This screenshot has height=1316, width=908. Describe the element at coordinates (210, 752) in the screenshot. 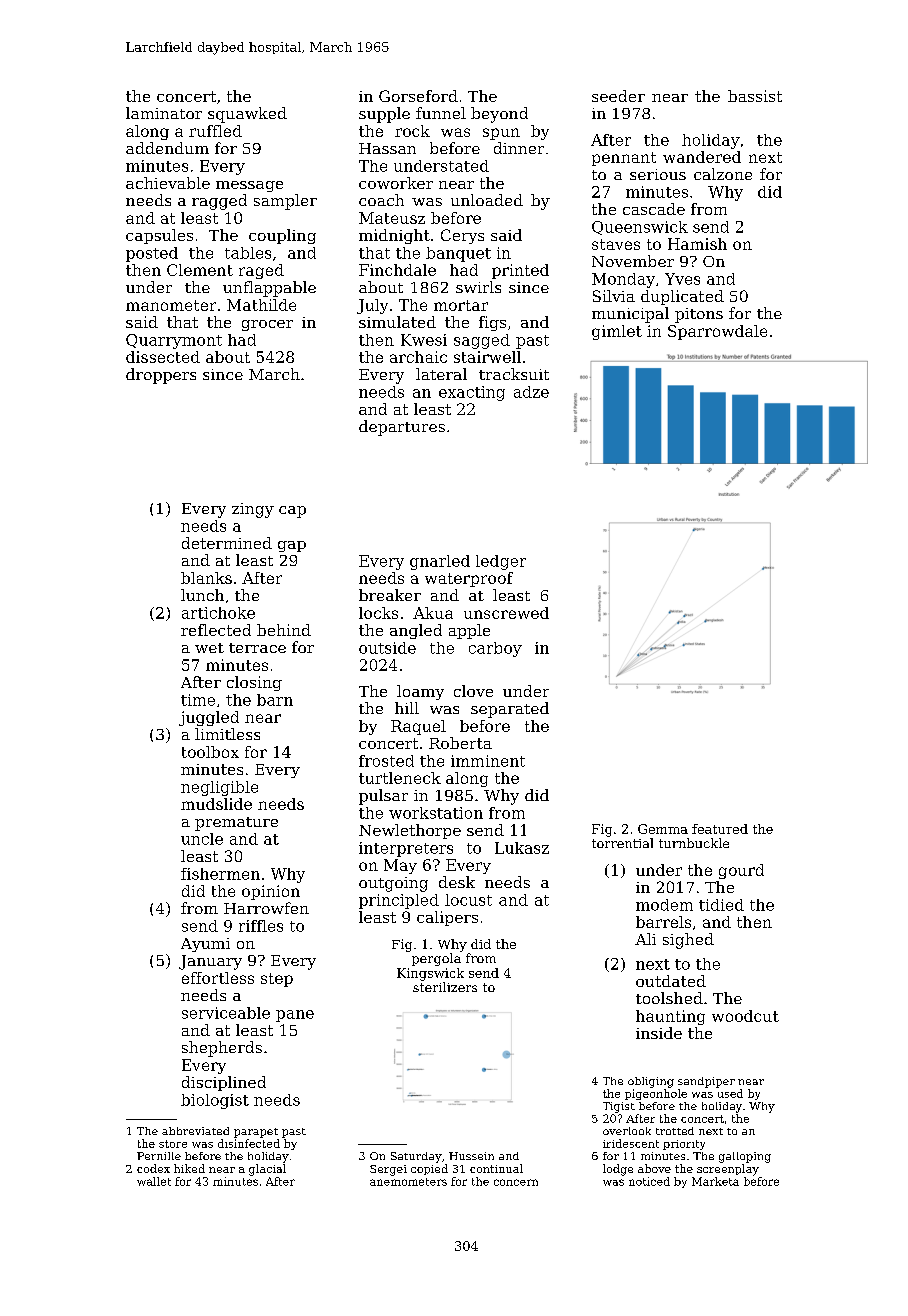

I see `toolbox` at that location.
